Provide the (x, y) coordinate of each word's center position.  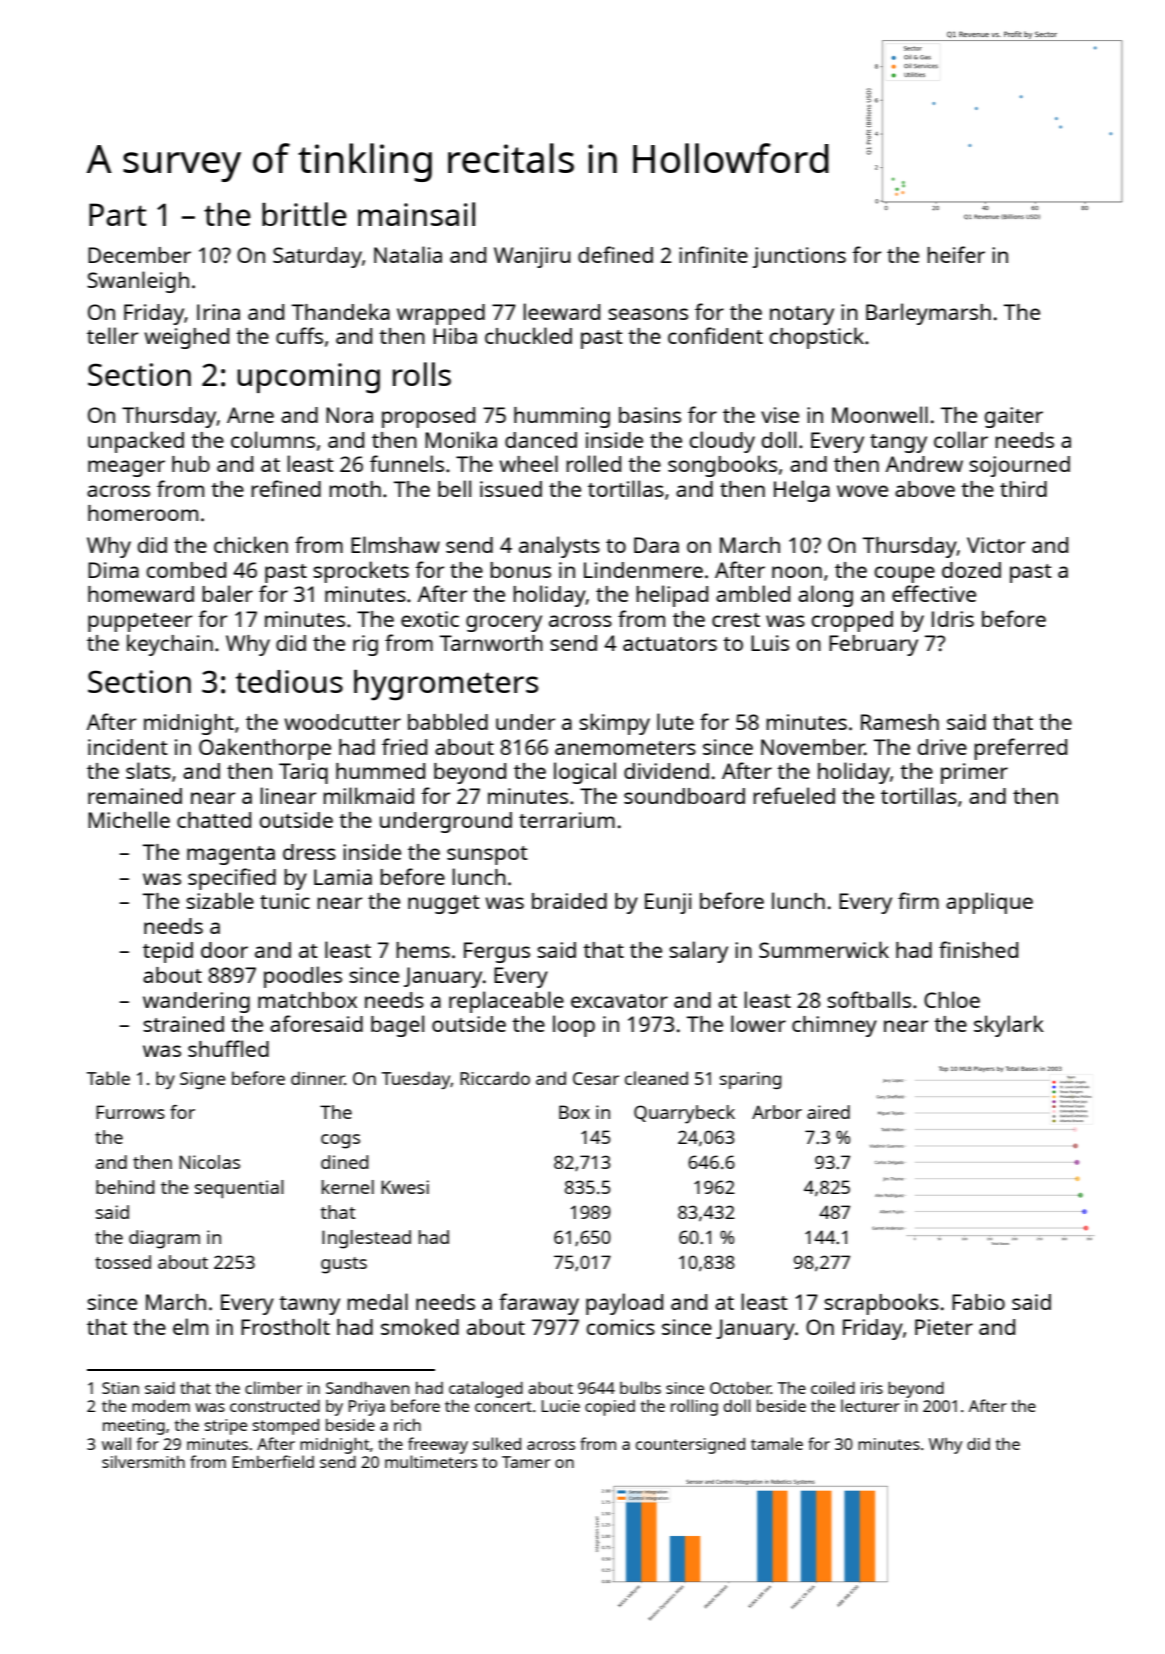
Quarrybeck (684, 1114)
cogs (340, 1141)
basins (650, 415)
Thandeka (341, 311)
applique (989, 903)
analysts (559, 547)
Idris (953, 619)
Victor (996, 545)
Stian (120, 1388)
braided (569, 901)
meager (126, 468)
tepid (168, 952)
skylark (1009, 1026)
